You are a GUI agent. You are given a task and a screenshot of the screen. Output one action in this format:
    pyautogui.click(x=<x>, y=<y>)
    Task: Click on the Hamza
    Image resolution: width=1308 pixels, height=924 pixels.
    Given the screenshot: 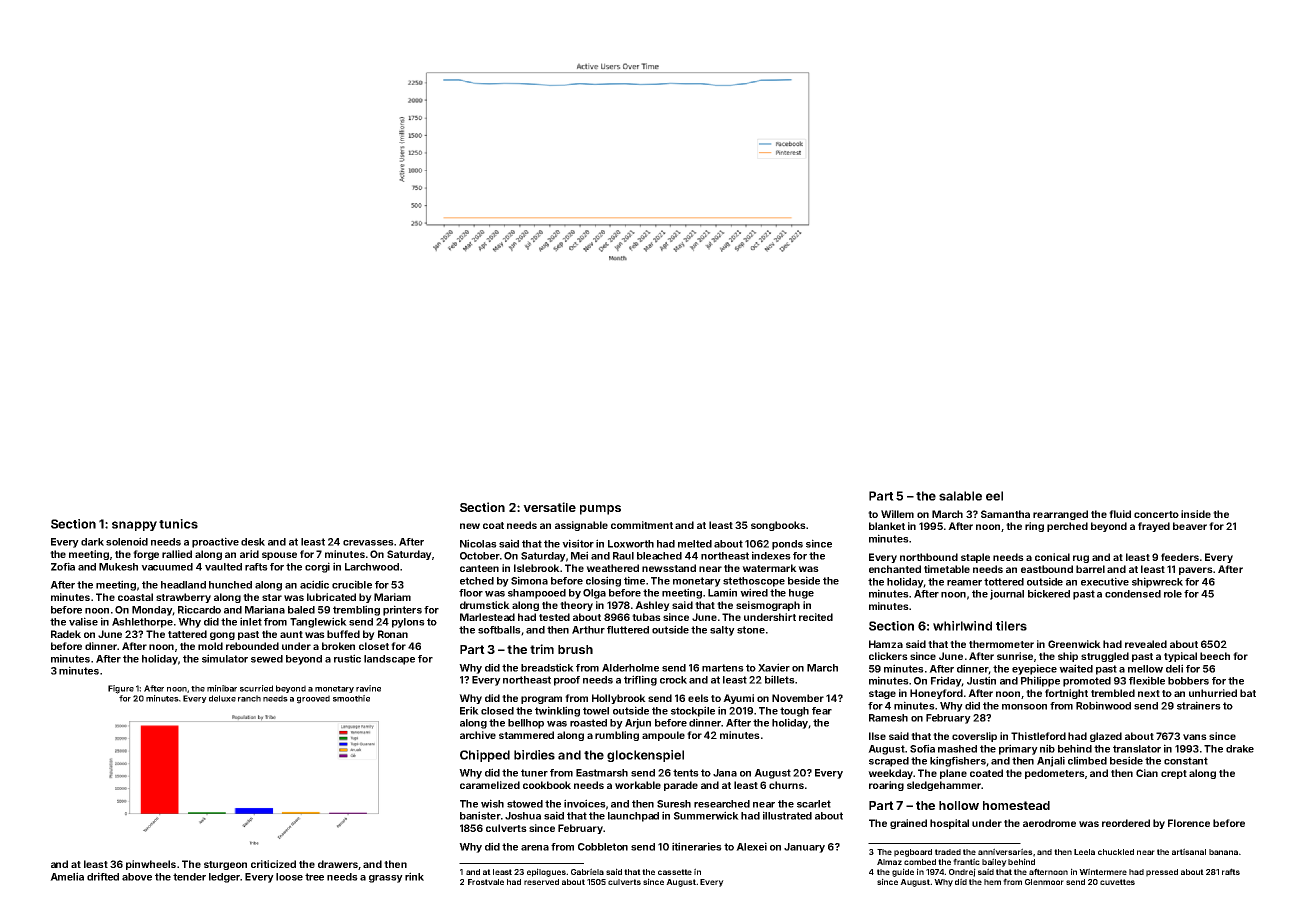 What is the action you would take?
    pyautogui.click(x=886, y=644)
